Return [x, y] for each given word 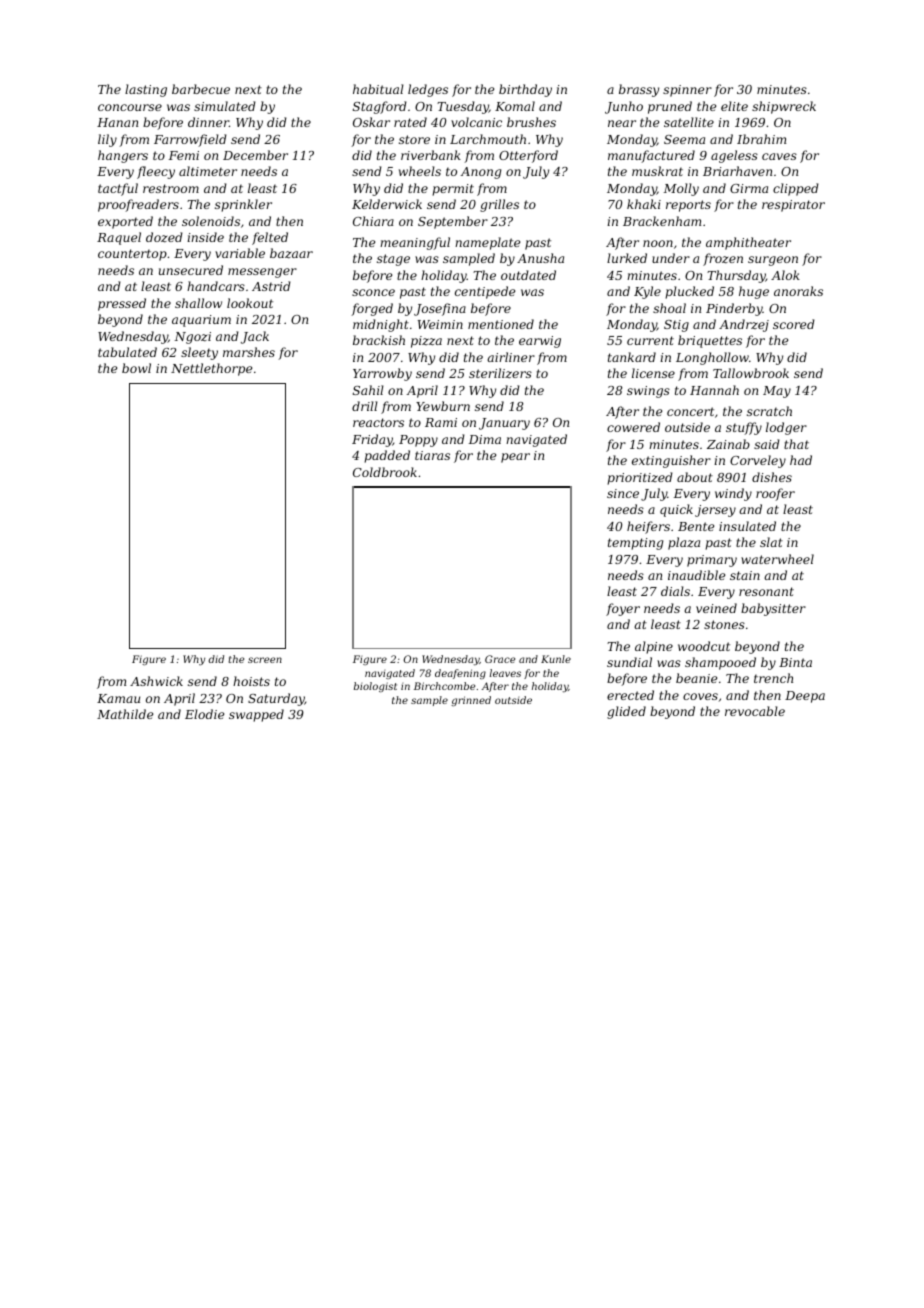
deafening [460, 674]
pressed [122, 304]
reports [688, 206]
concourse [130, 107]
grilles [499, 205]
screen [265, 660]
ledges [428, 90]
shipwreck [784, 107]
